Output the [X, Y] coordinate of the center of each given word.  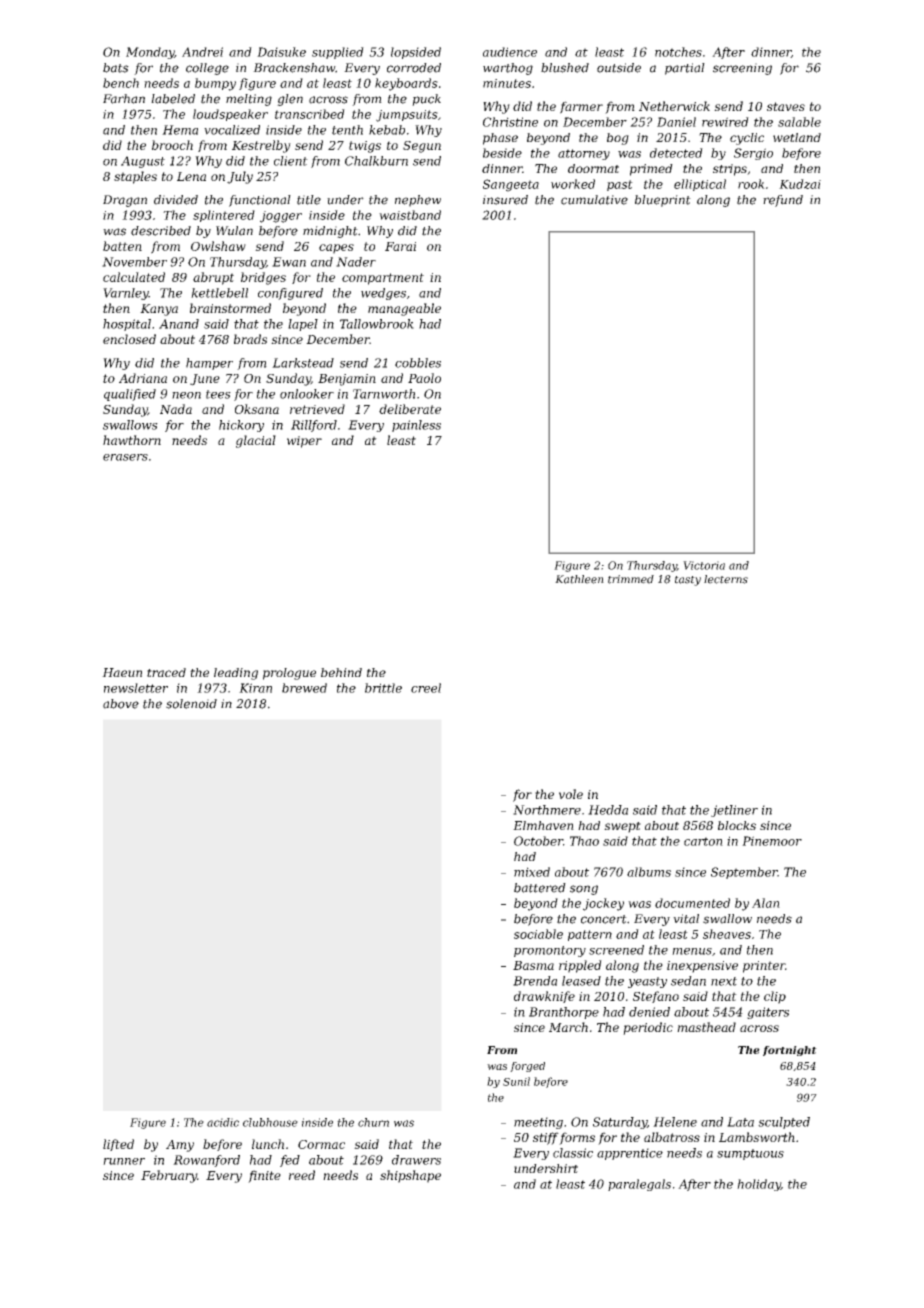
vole [571, 794]
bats [116, 68]
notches [678, 52]
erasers [125, 457]
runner [124, 1161]
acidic [223, 1122]
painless [416, 426]
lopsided [416, 53]
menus [692, 951]
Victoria [704, 565]
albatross [672, 1137]
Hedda [608, 810]
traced [166, 672]
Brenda [535, 981]
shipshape [410, 1176]
